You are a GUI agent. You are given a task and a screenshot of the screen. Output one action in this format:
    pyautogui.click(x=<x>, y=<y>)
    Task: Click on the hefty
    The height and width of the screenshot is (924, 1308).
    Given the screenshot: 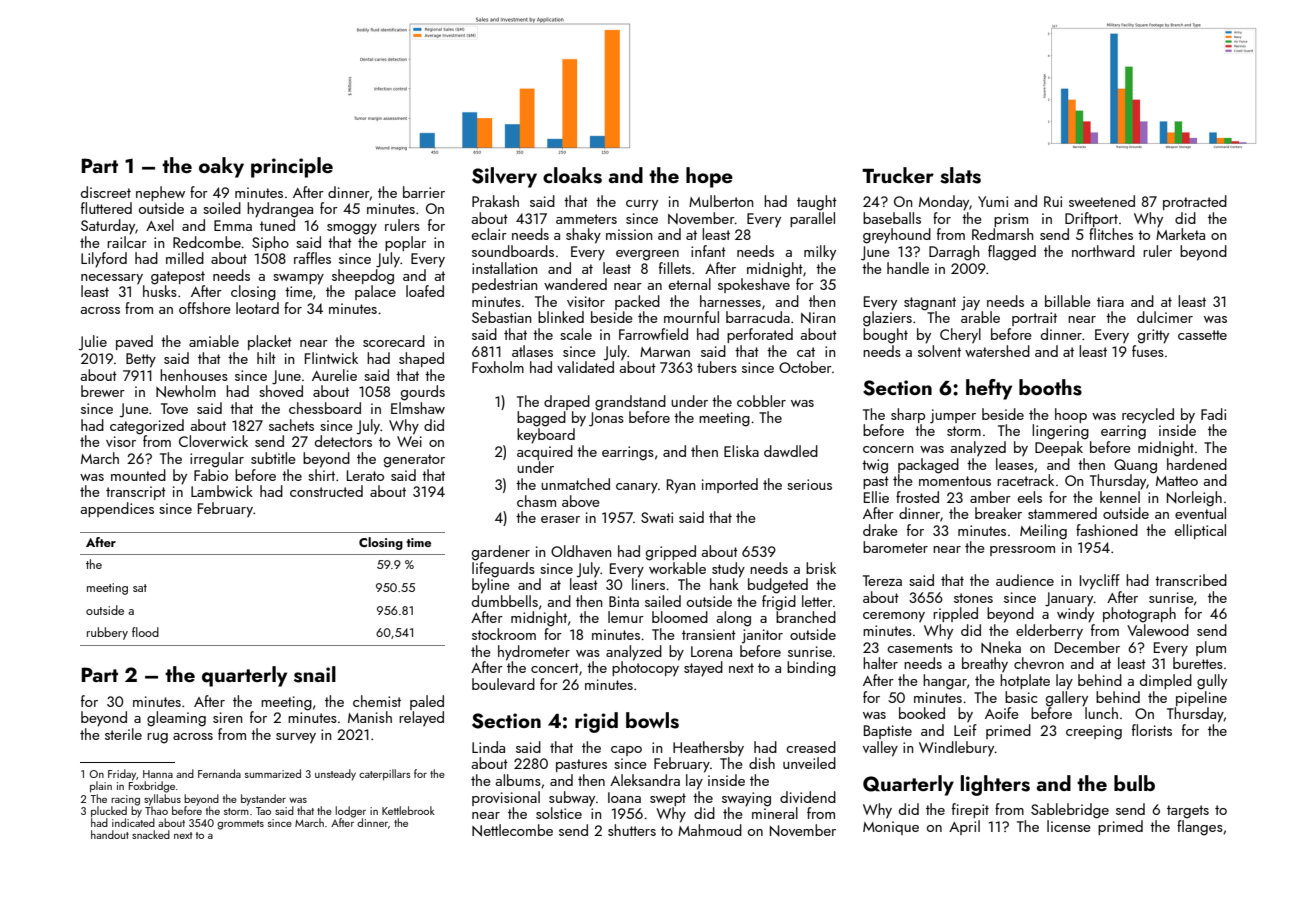 What is the action you would take?
    pyautogui.click(x=989, y=389)
